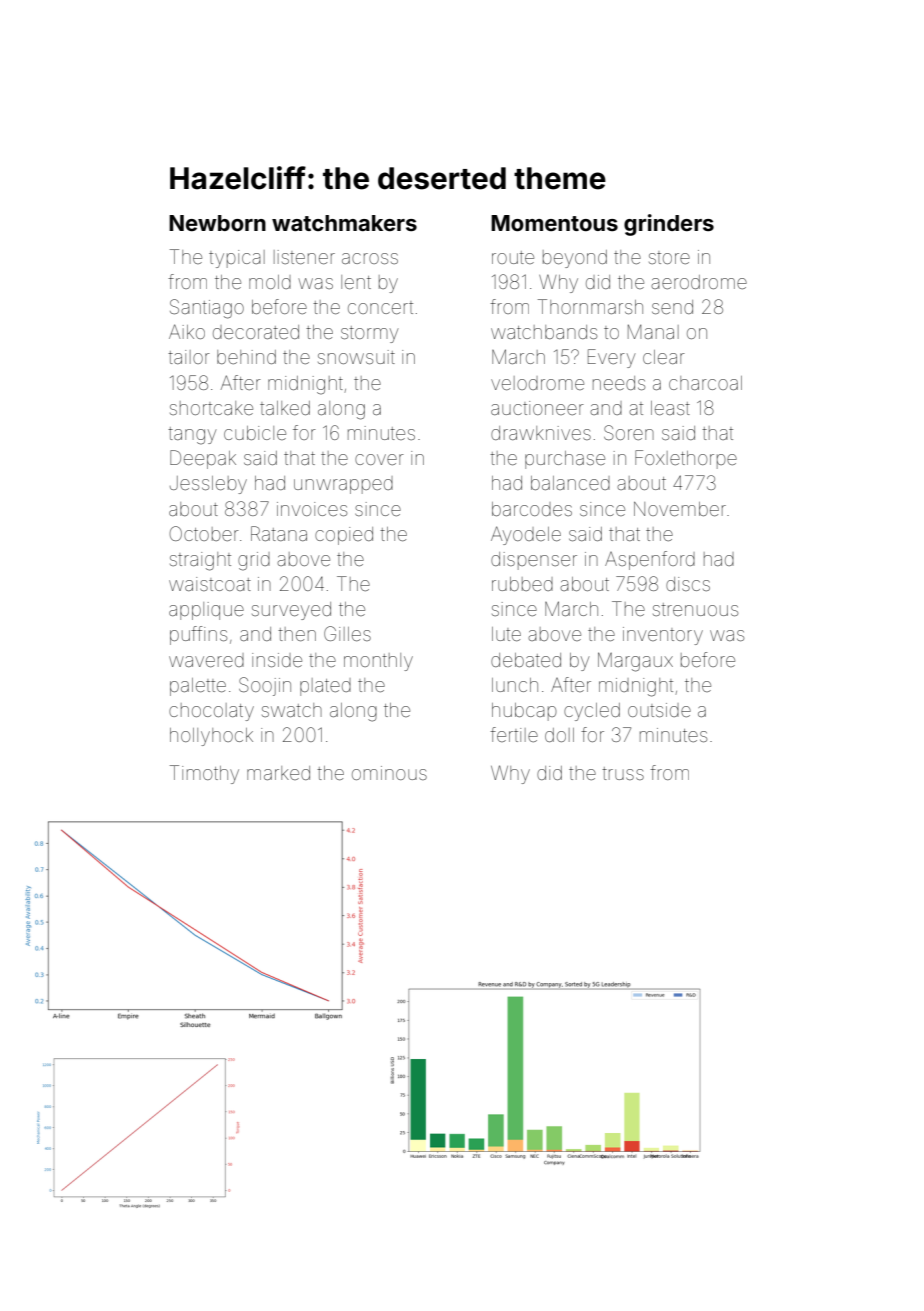  Describe the element at coordinates (217, 223) in the page. I see `Newborn` at that location.
